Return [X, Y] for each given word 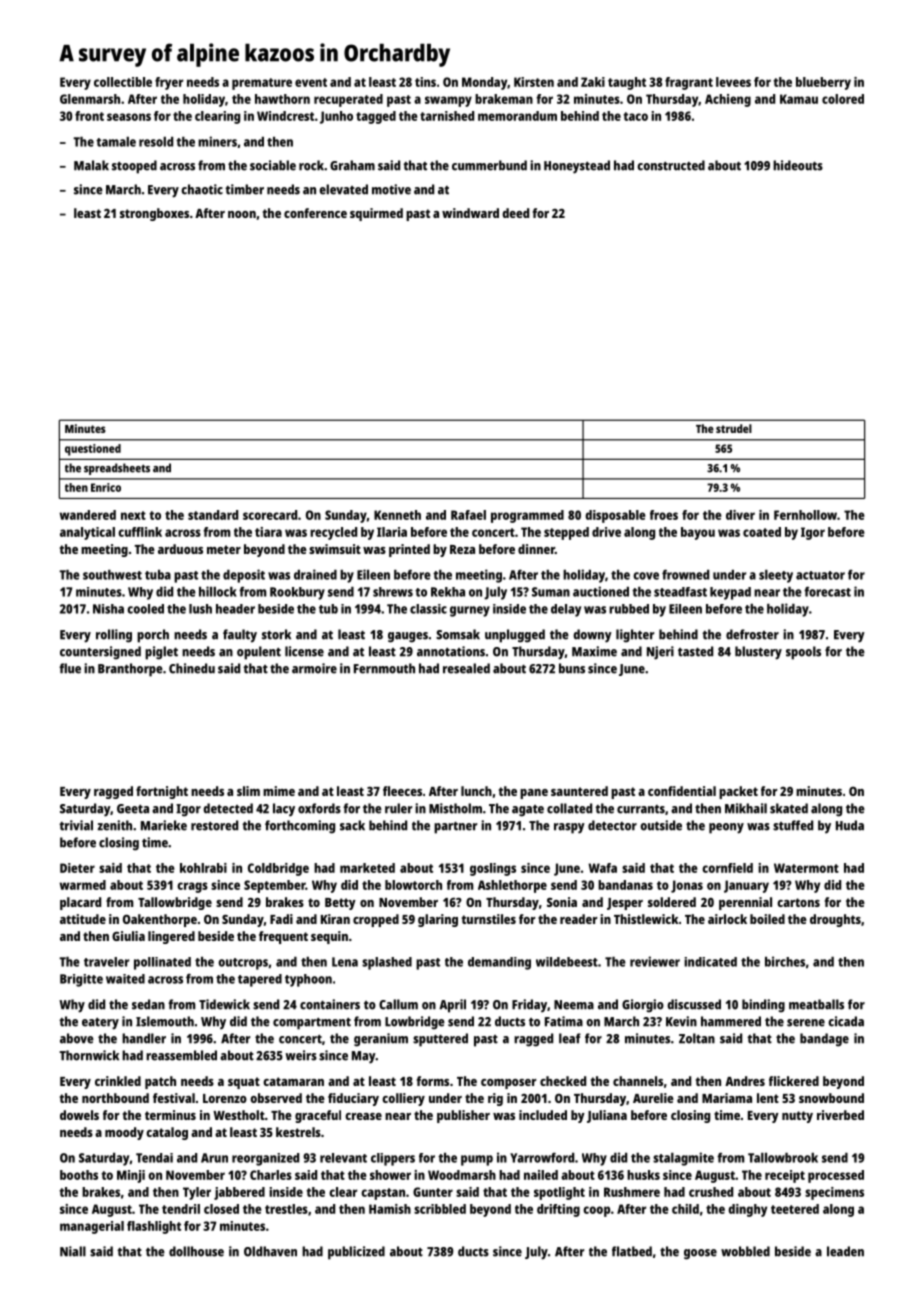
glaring [438, 920]
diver [740, 515]
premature [262, 84]
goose [700, 1254]
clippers [393, 1159]
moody [124, 1133]
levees [733, 82]
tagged [376, 117]
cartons [798, 902]
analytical [87, 533]
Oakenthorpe [160, 920]
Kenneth [397, 515]
